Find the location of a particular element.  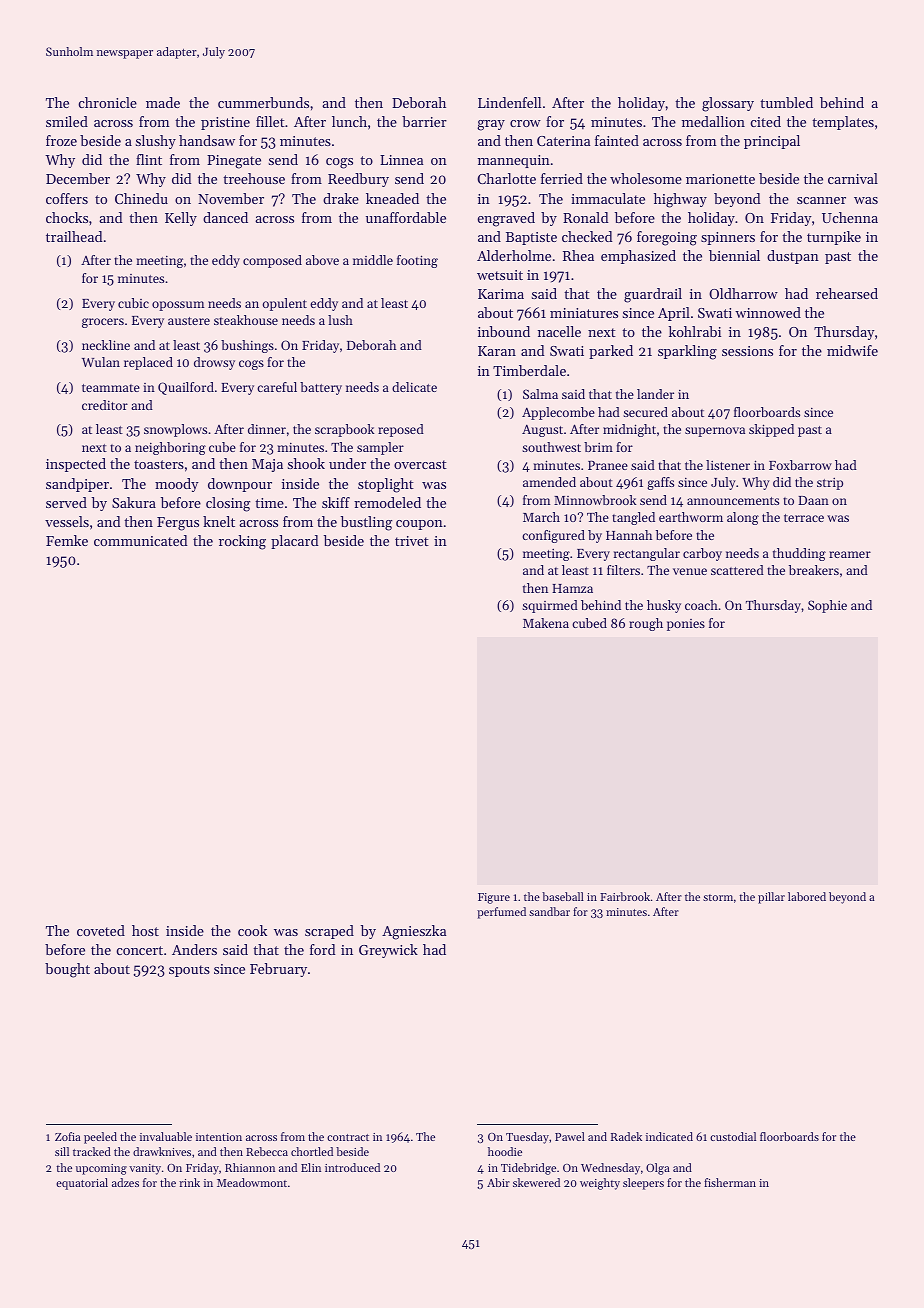

labored is located at coordinates (807, 896).
